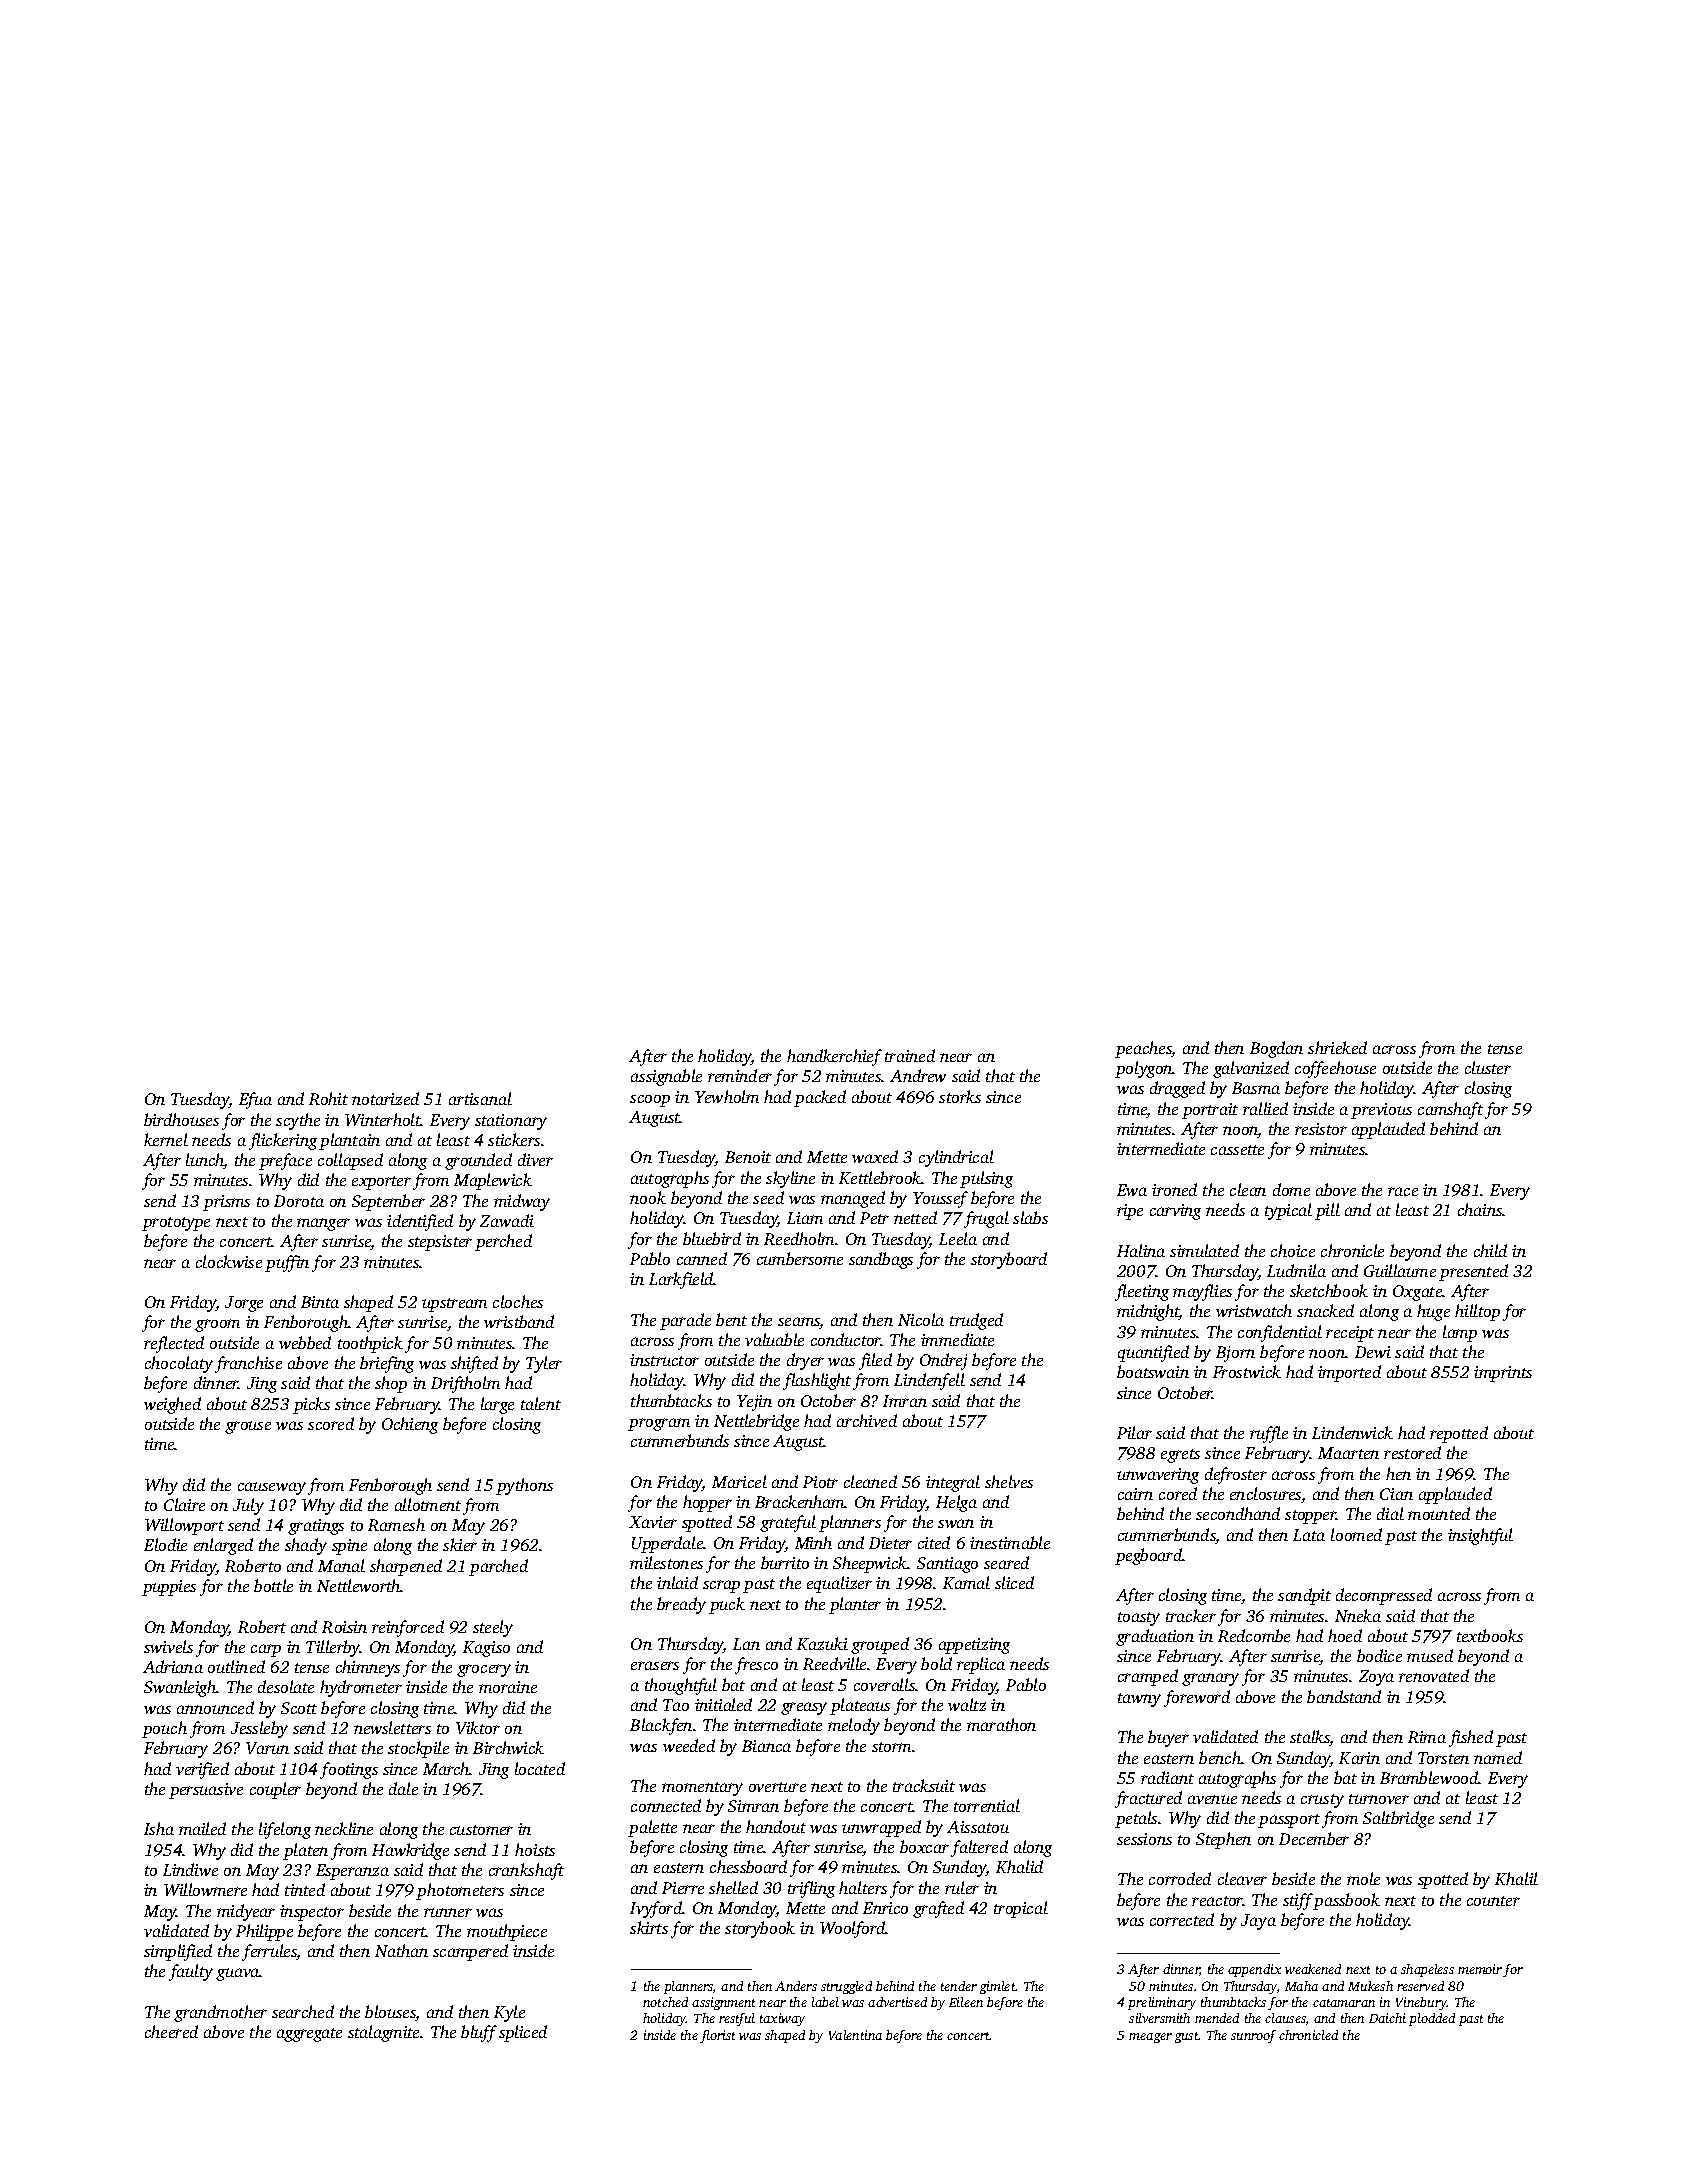 The image size is (1683, 2178). I want to click on camshaft, so click(1450, 1110).
